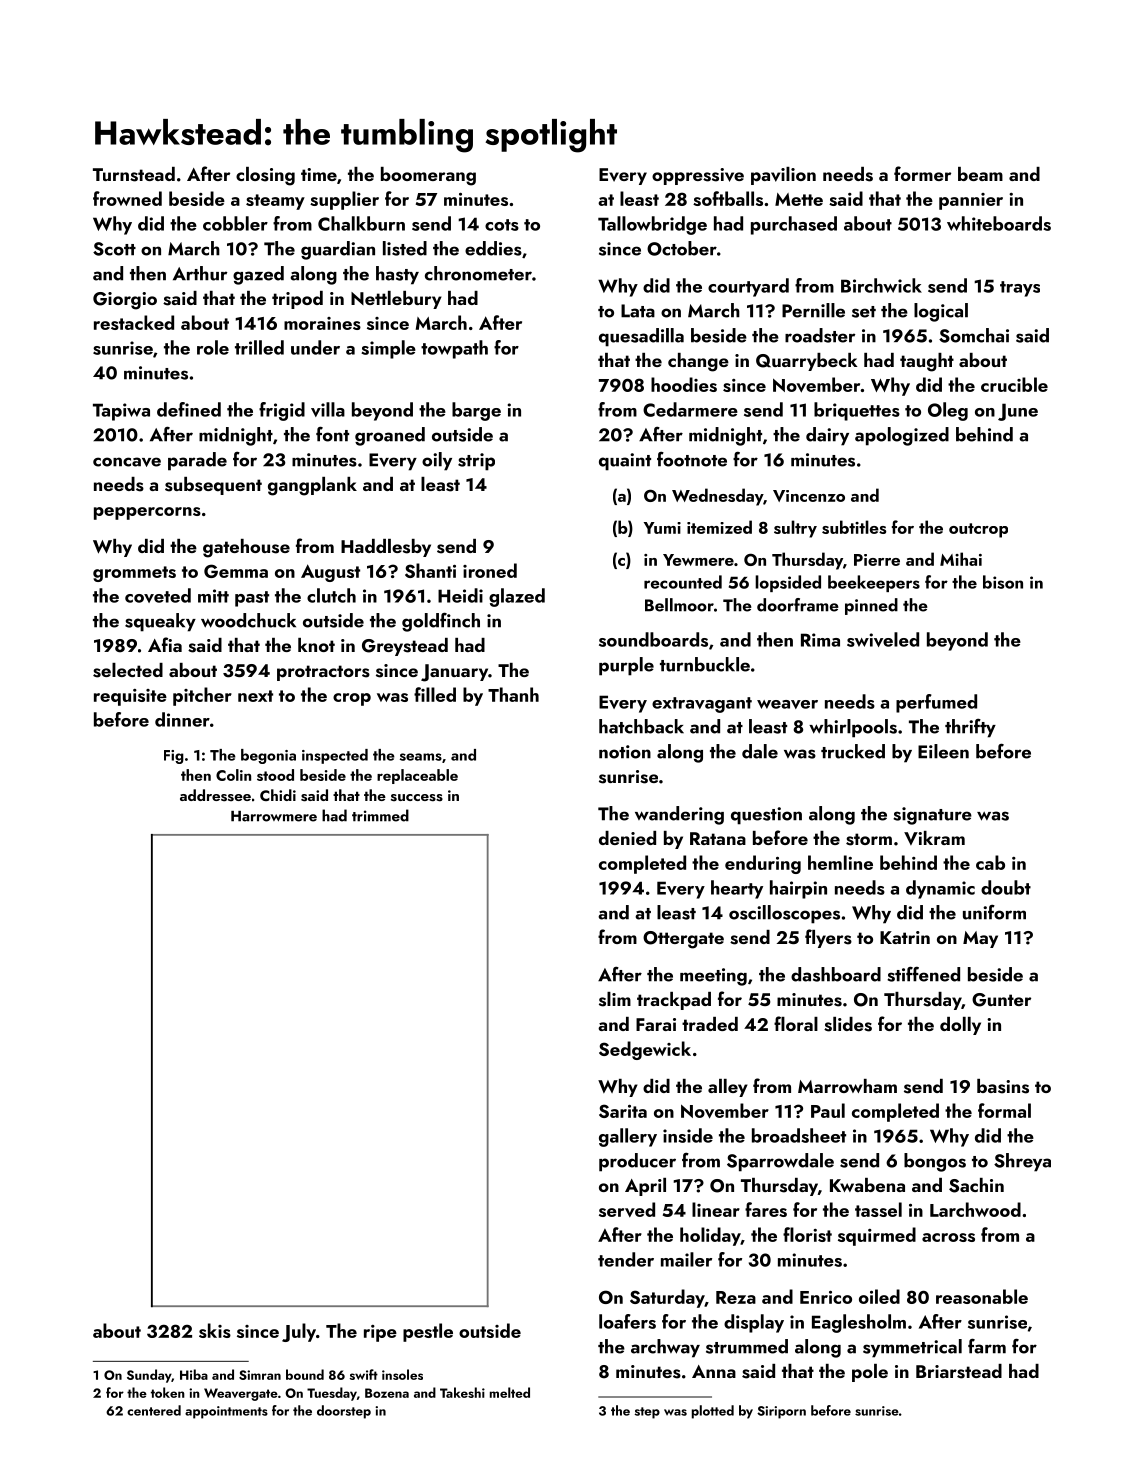 This page has height=1481, width=1145. I want to click on denied, so click(627, 838).
